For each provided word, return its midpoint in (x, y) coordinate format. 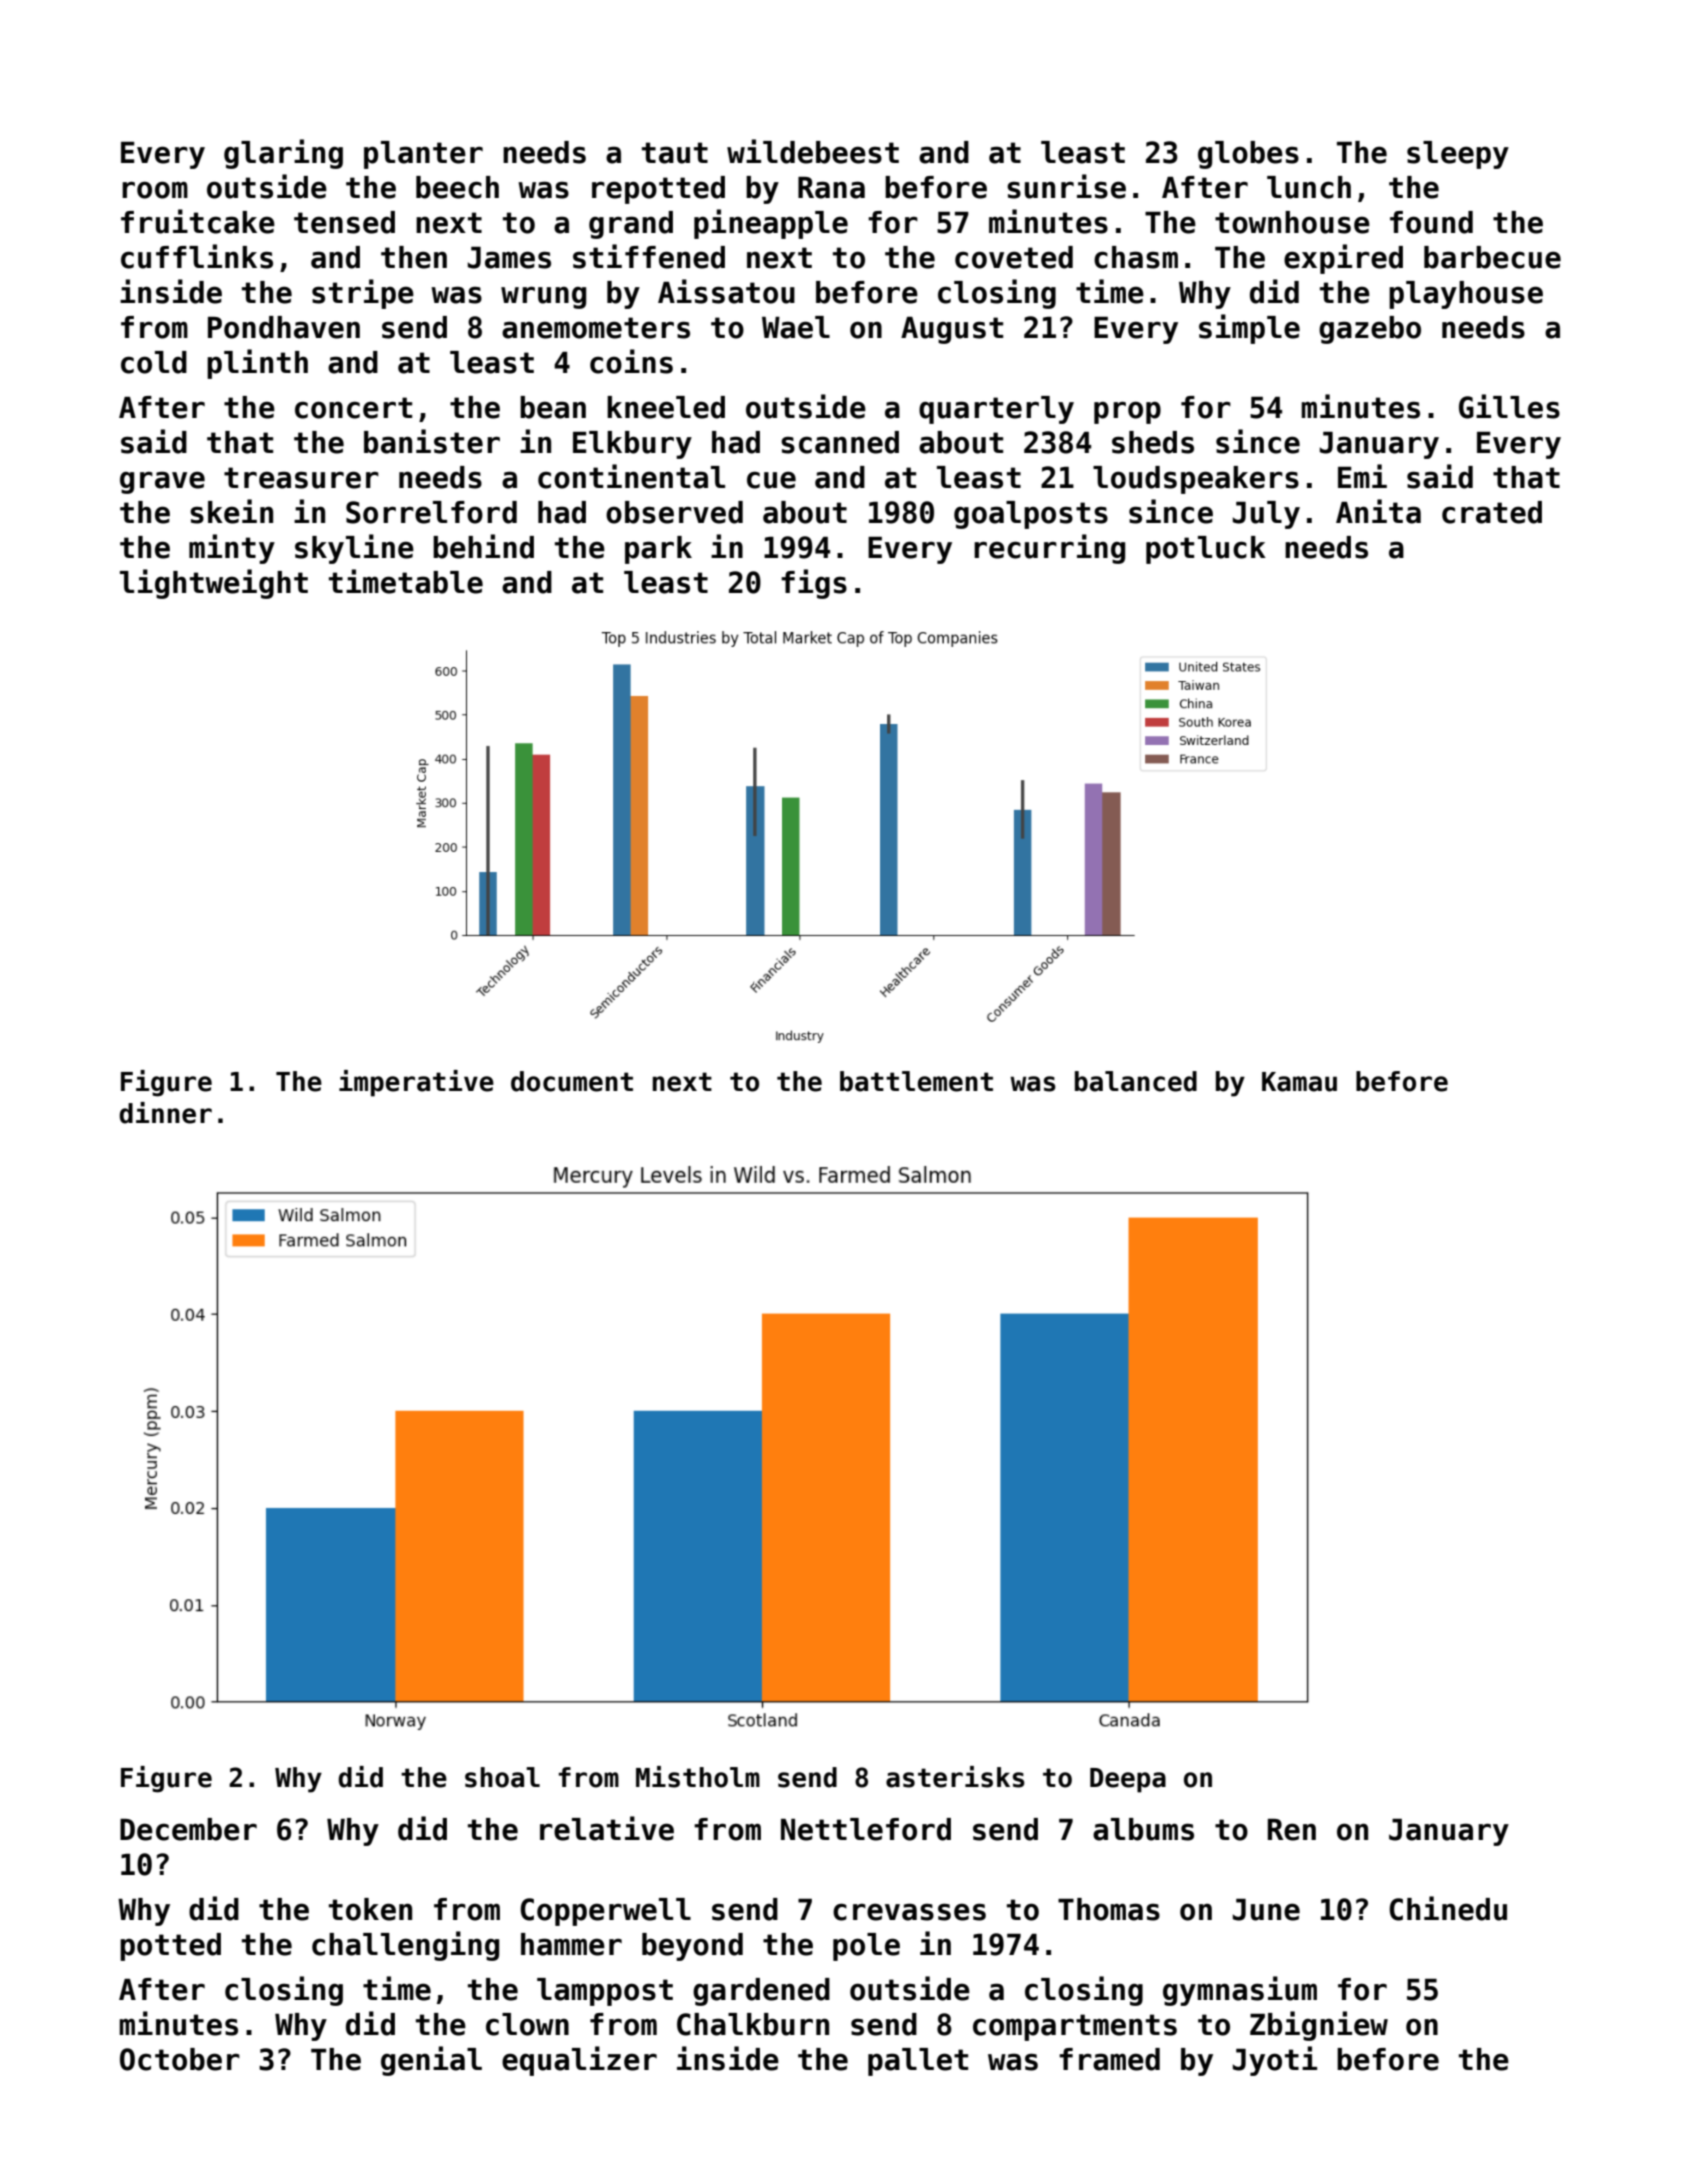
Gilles (1509, 406)
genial (431, 2061)
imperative (416, 1083)
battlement (916, 1081)
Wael (796, 327)
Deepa (1128, 1780)
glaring (283, 154)
